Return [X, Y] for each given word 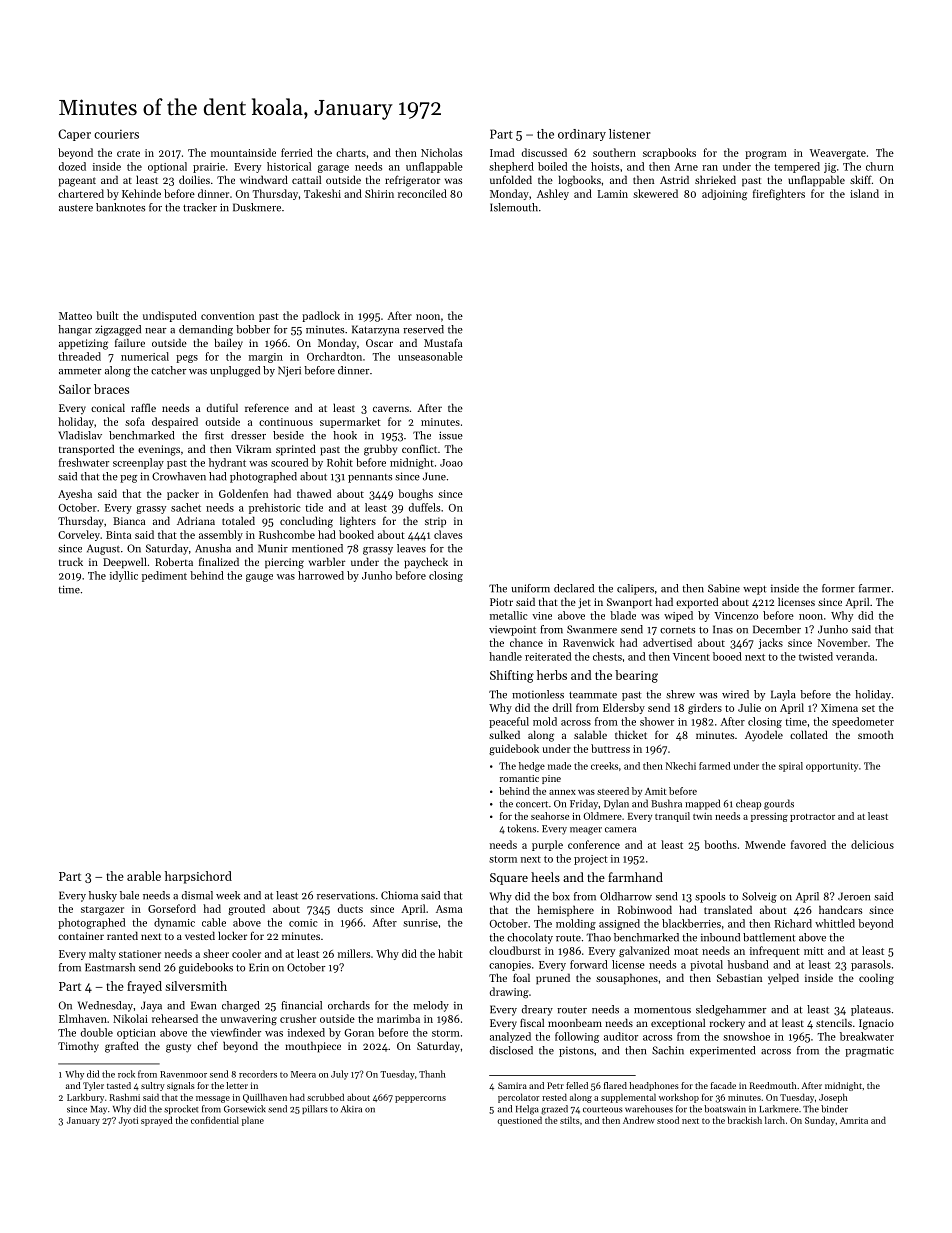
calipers [635, 589]
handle [505, 656]
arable [144, 876]
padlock [321, 316]
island [864, 193]
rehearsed [175, 1018]
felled [577, 1085]
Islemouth [514, 207]
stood [668, 1120]
